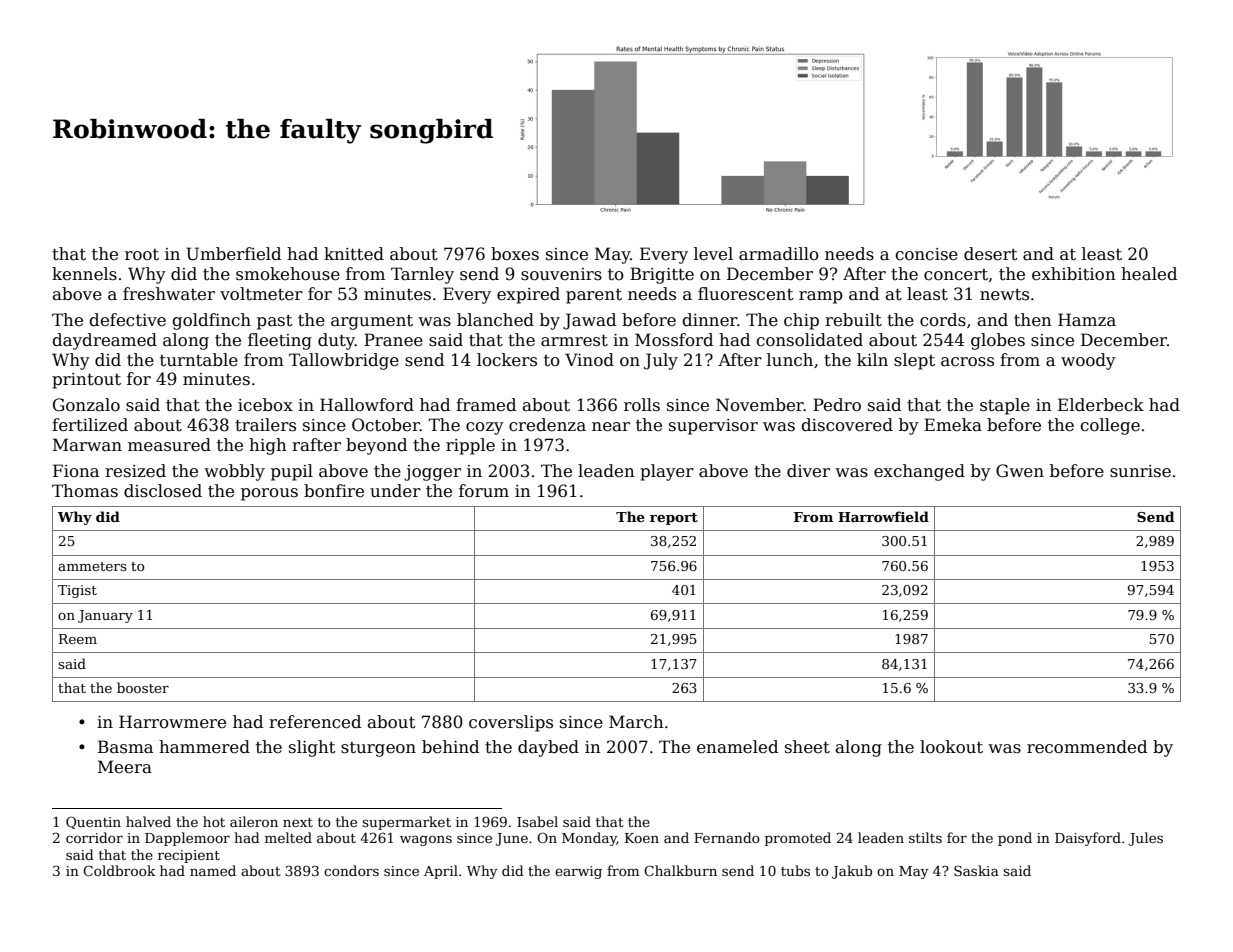  Describe the element at coordinates (674, 519) in the screenshot. I see `report` at that location.
